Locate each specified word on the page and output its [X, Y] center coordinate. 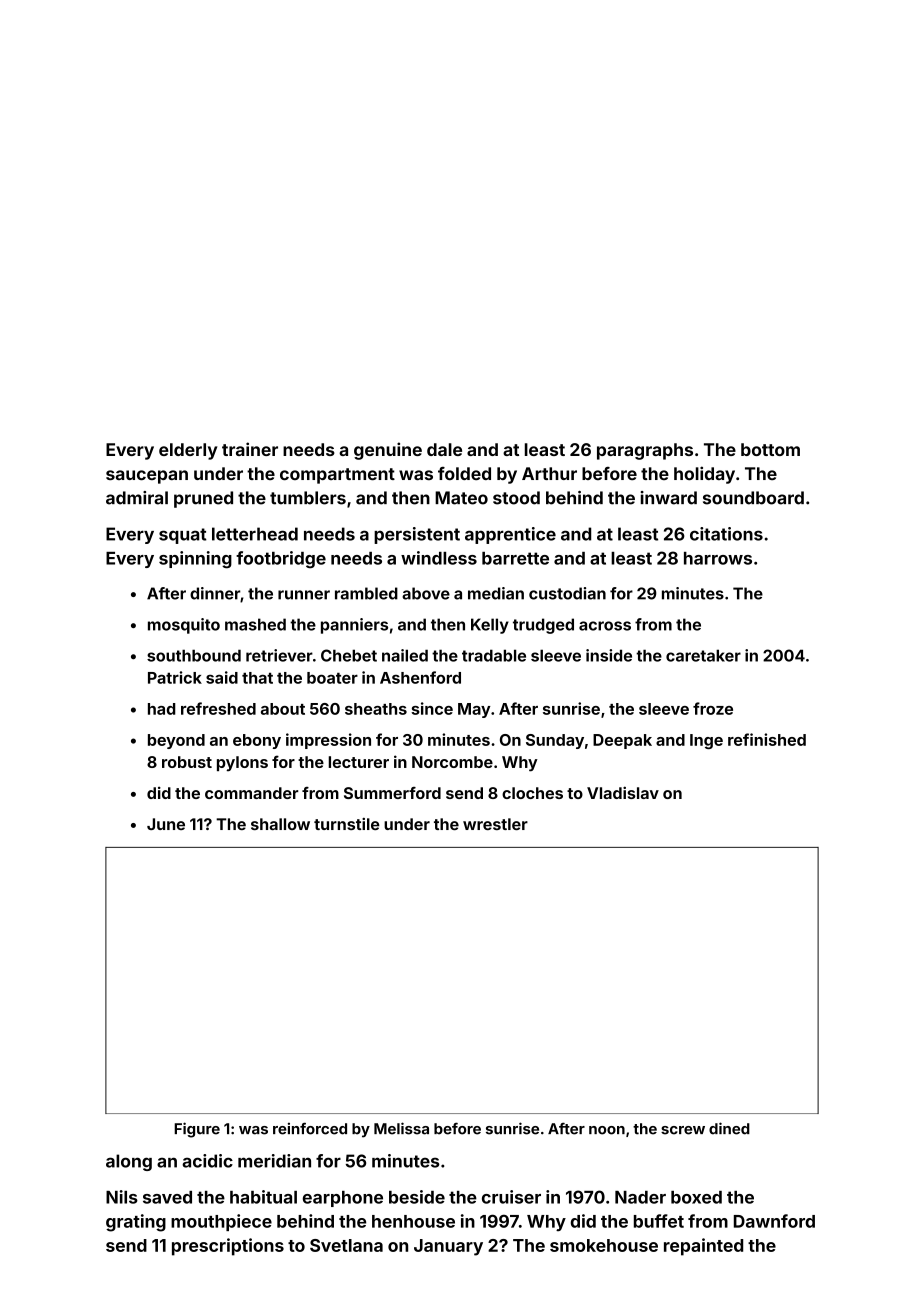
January [448, 1247]
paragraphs [645, 451]
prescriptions [228, 1247]
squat [183, 536]
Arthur [549, 473]
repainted [703, 1247]
